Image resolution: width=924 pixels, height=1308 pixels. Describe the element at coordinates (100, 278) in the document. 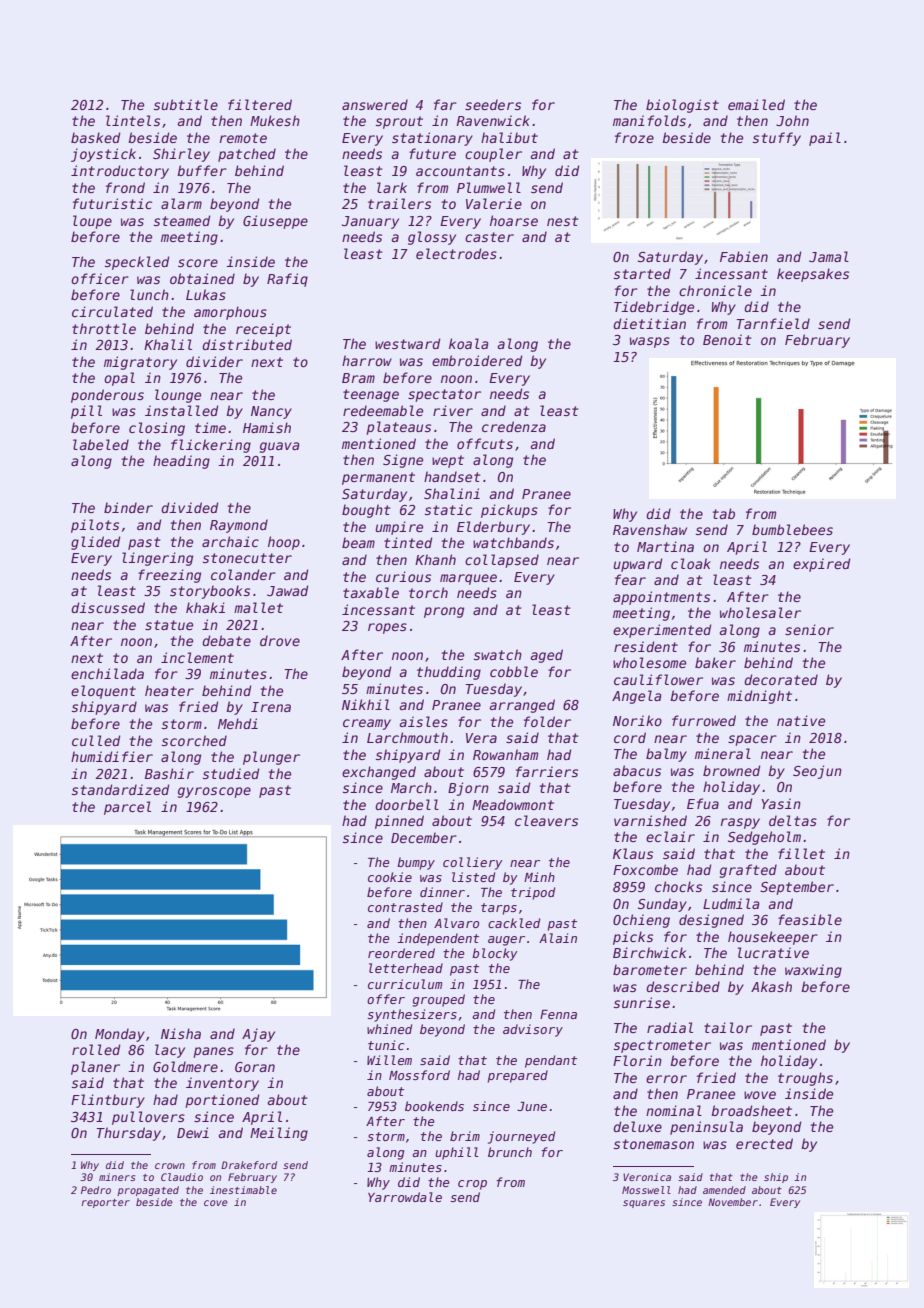

I see `officer` at that location.
